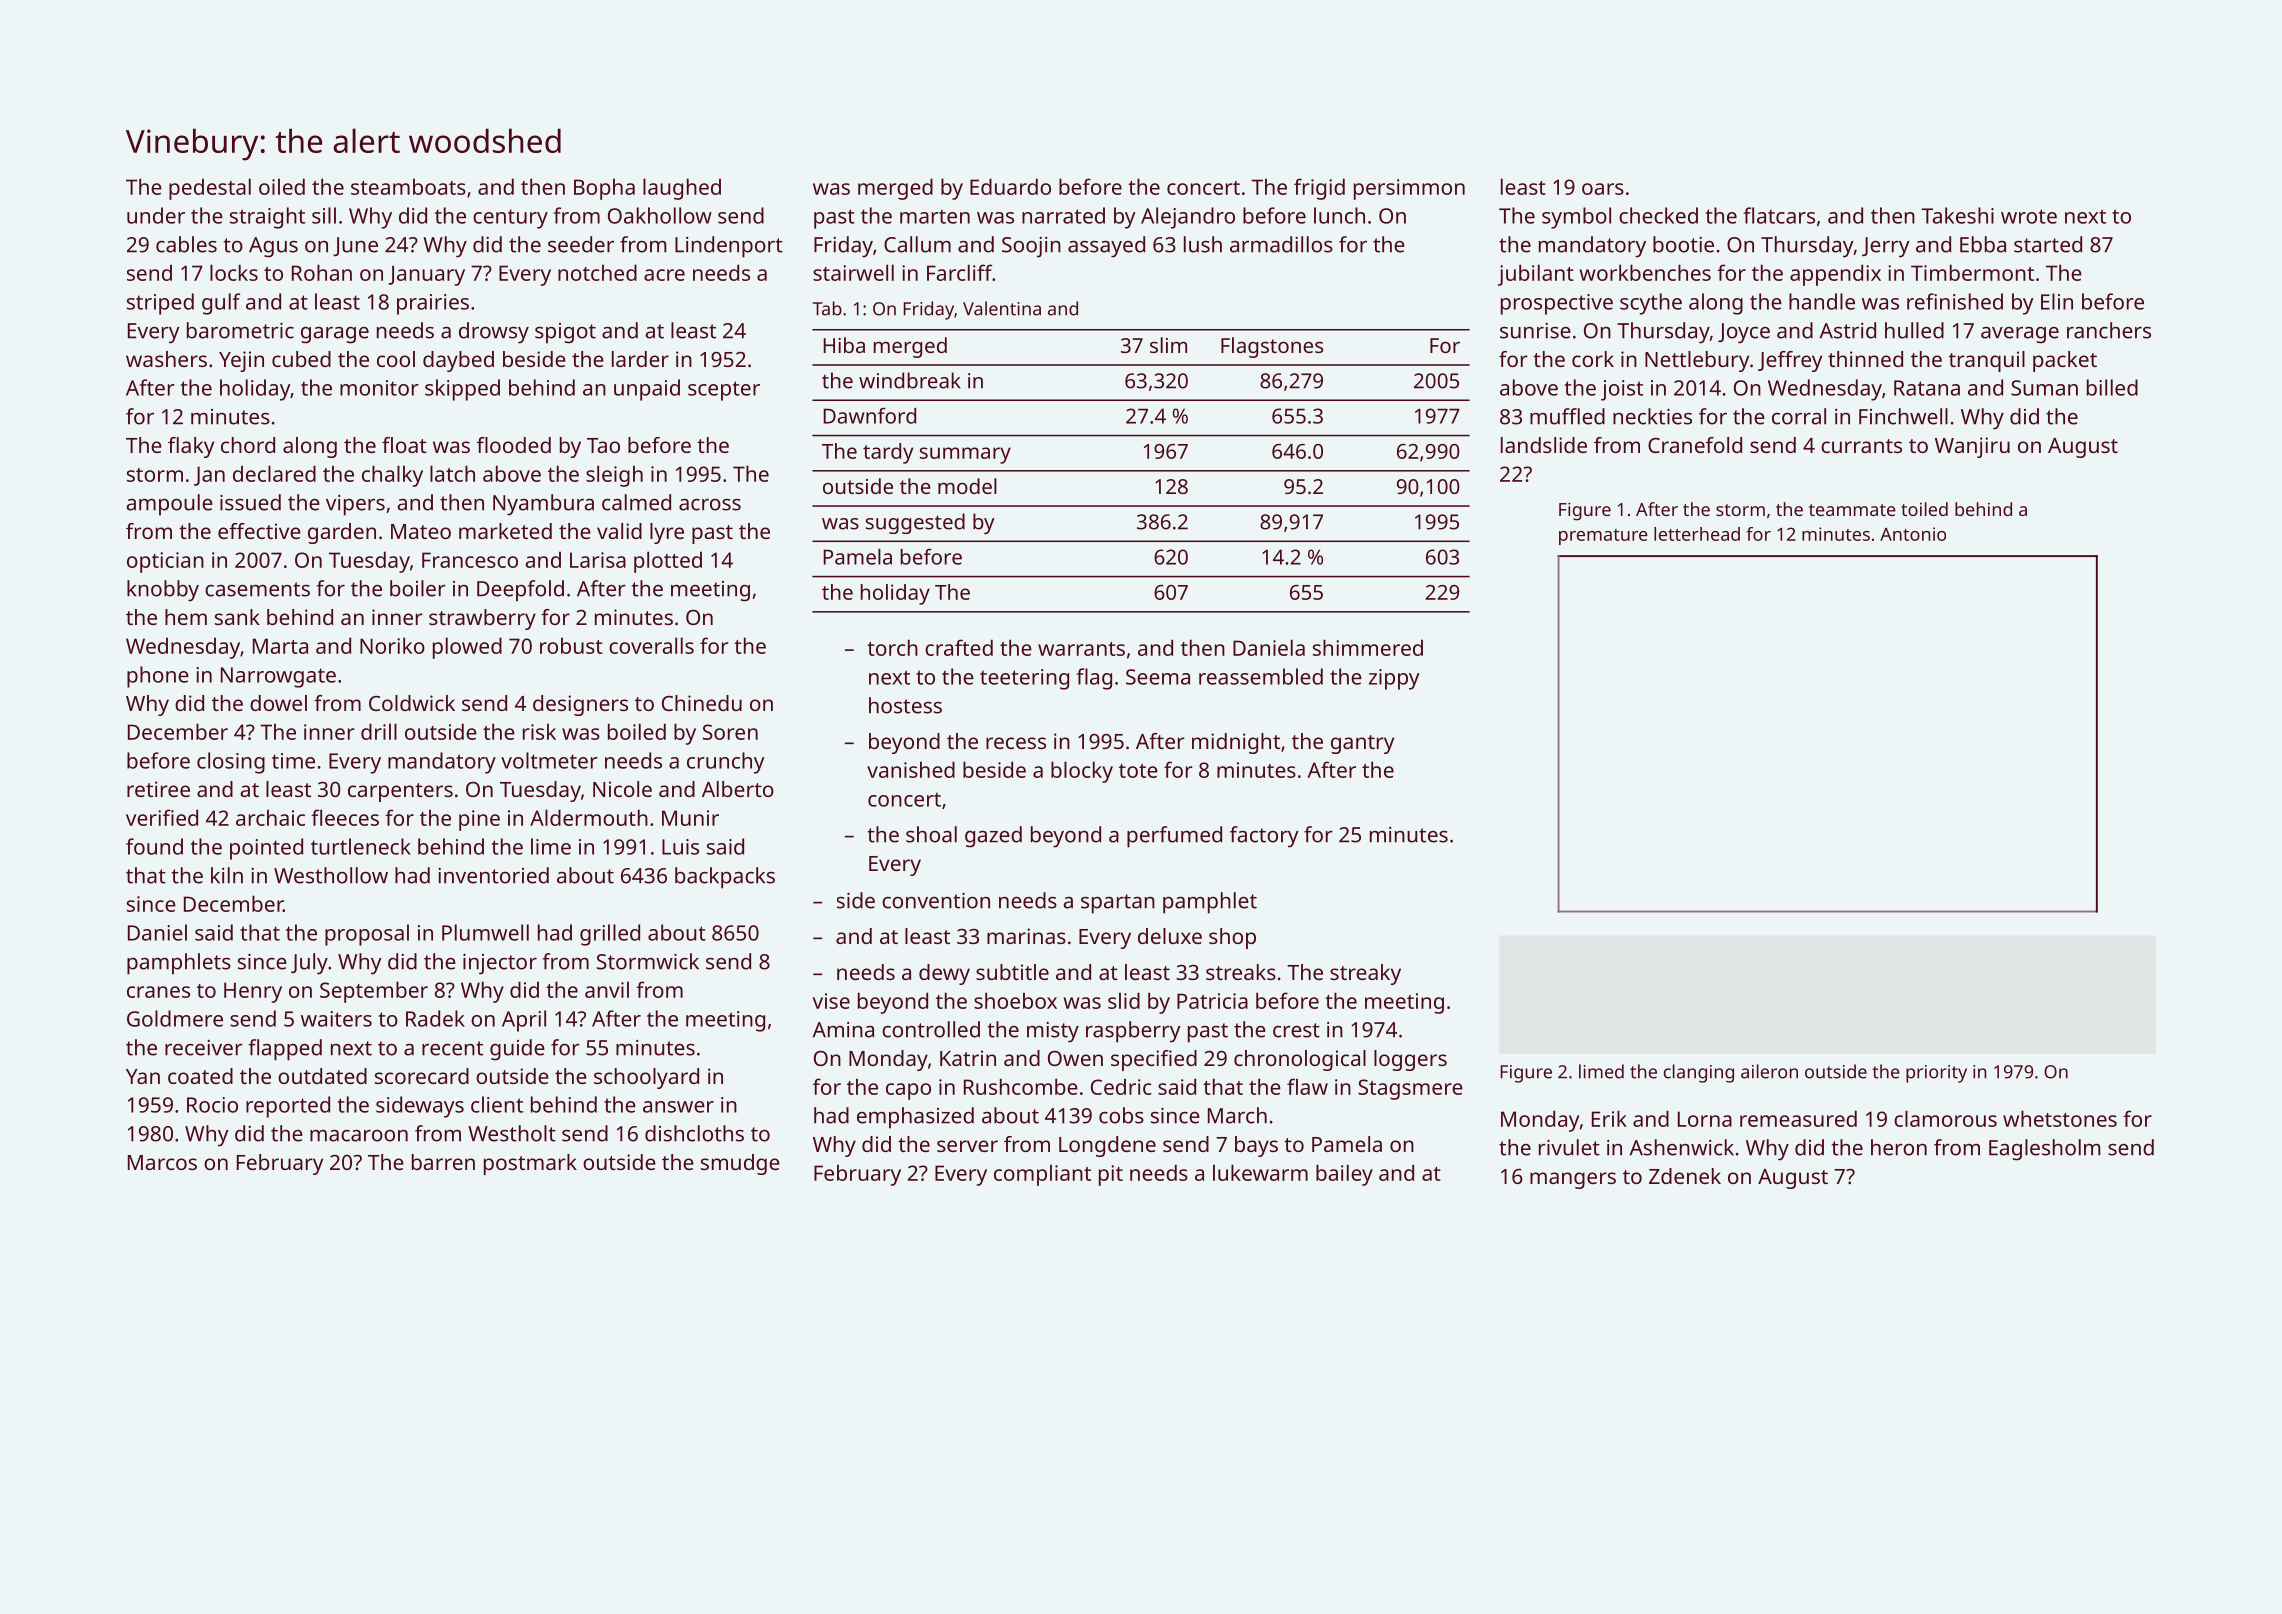 This page has width=2282, height=1614. I want to click on streaky, so click(1365, 974).
